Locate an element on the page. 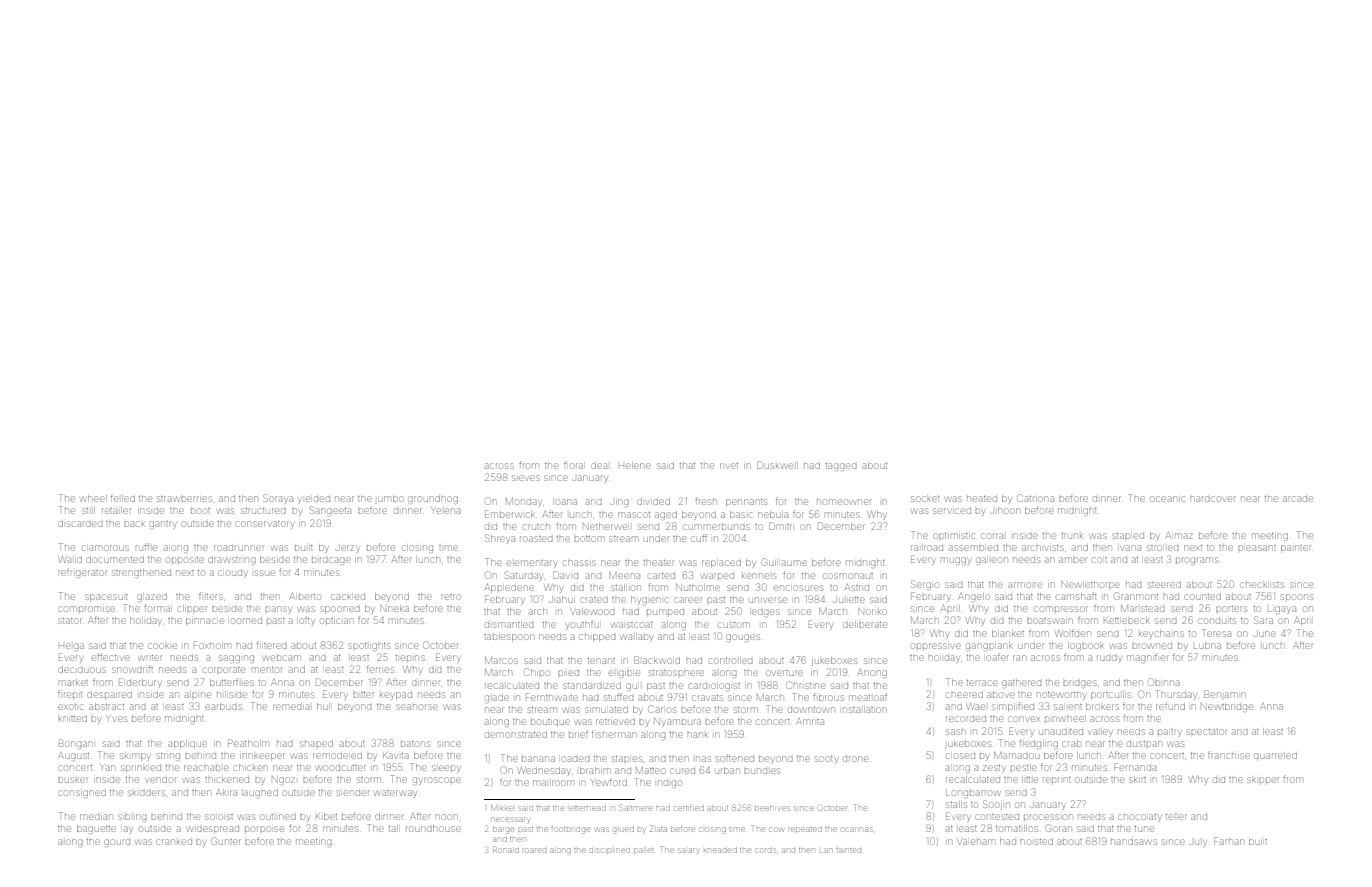 The width and height of the page is (1372, 887). Juliette is located at coordinates (849, 600).
